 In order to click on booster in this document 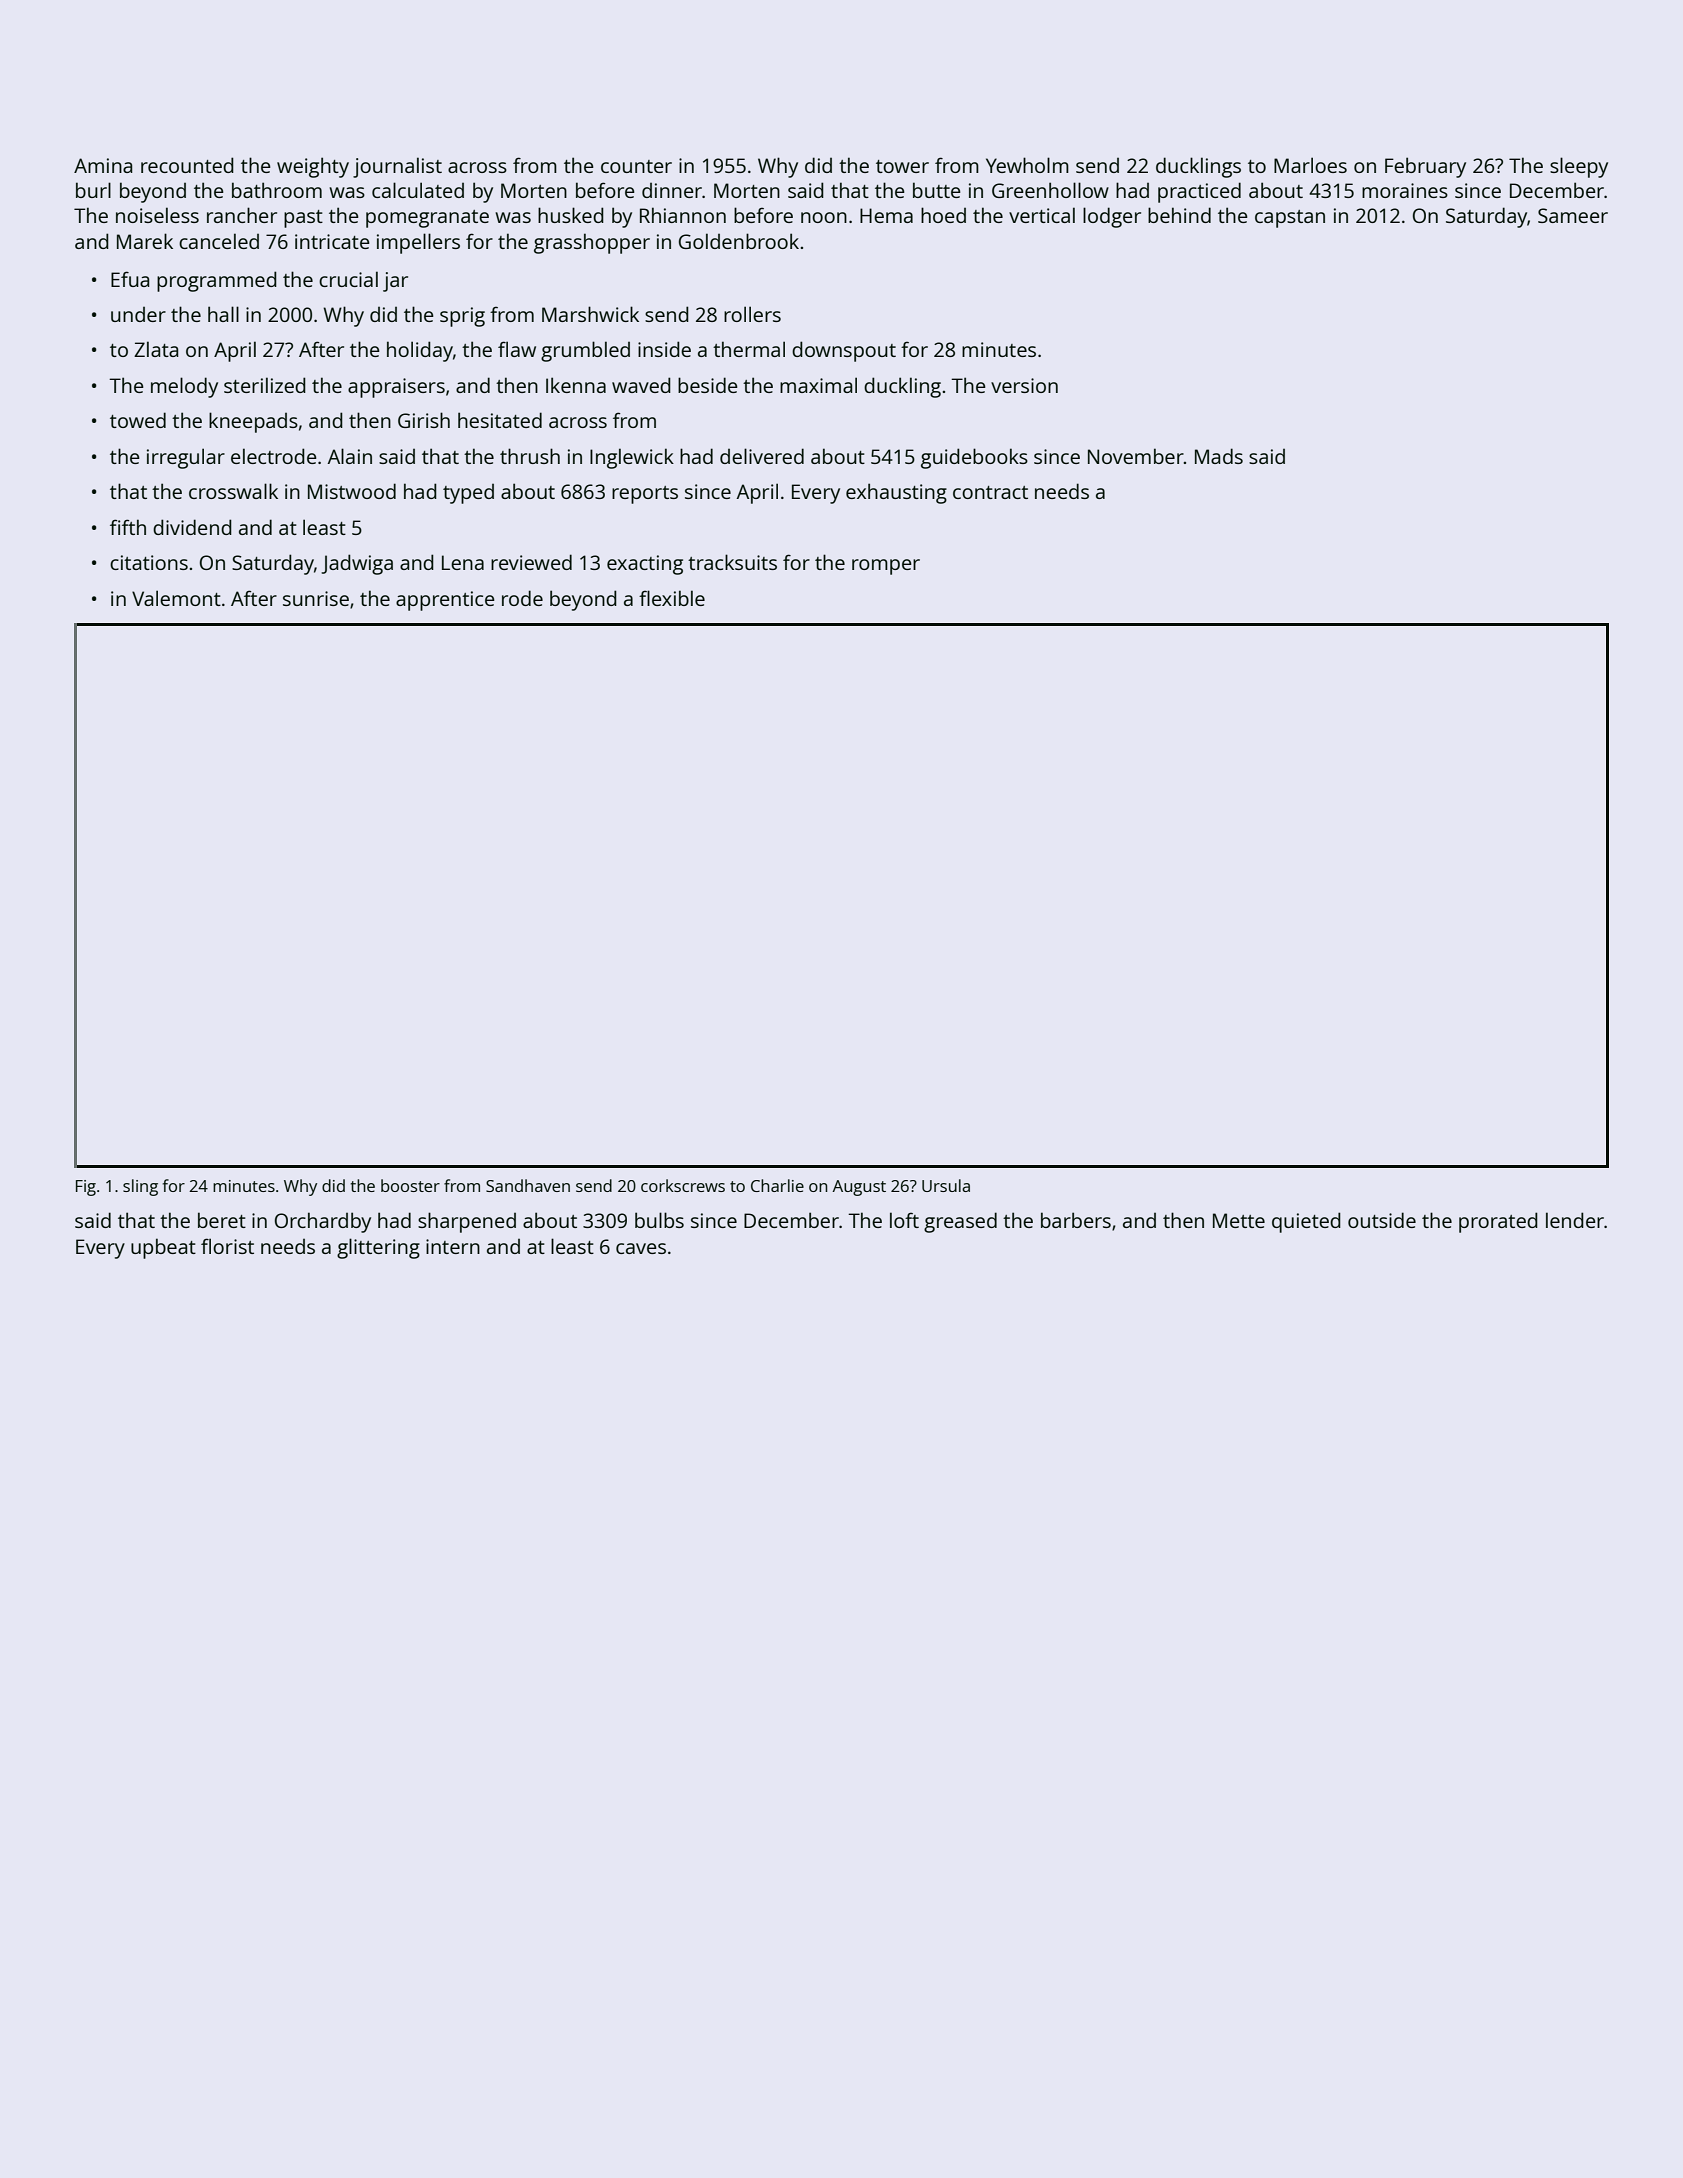, I will do `click(410, 1185)`.
